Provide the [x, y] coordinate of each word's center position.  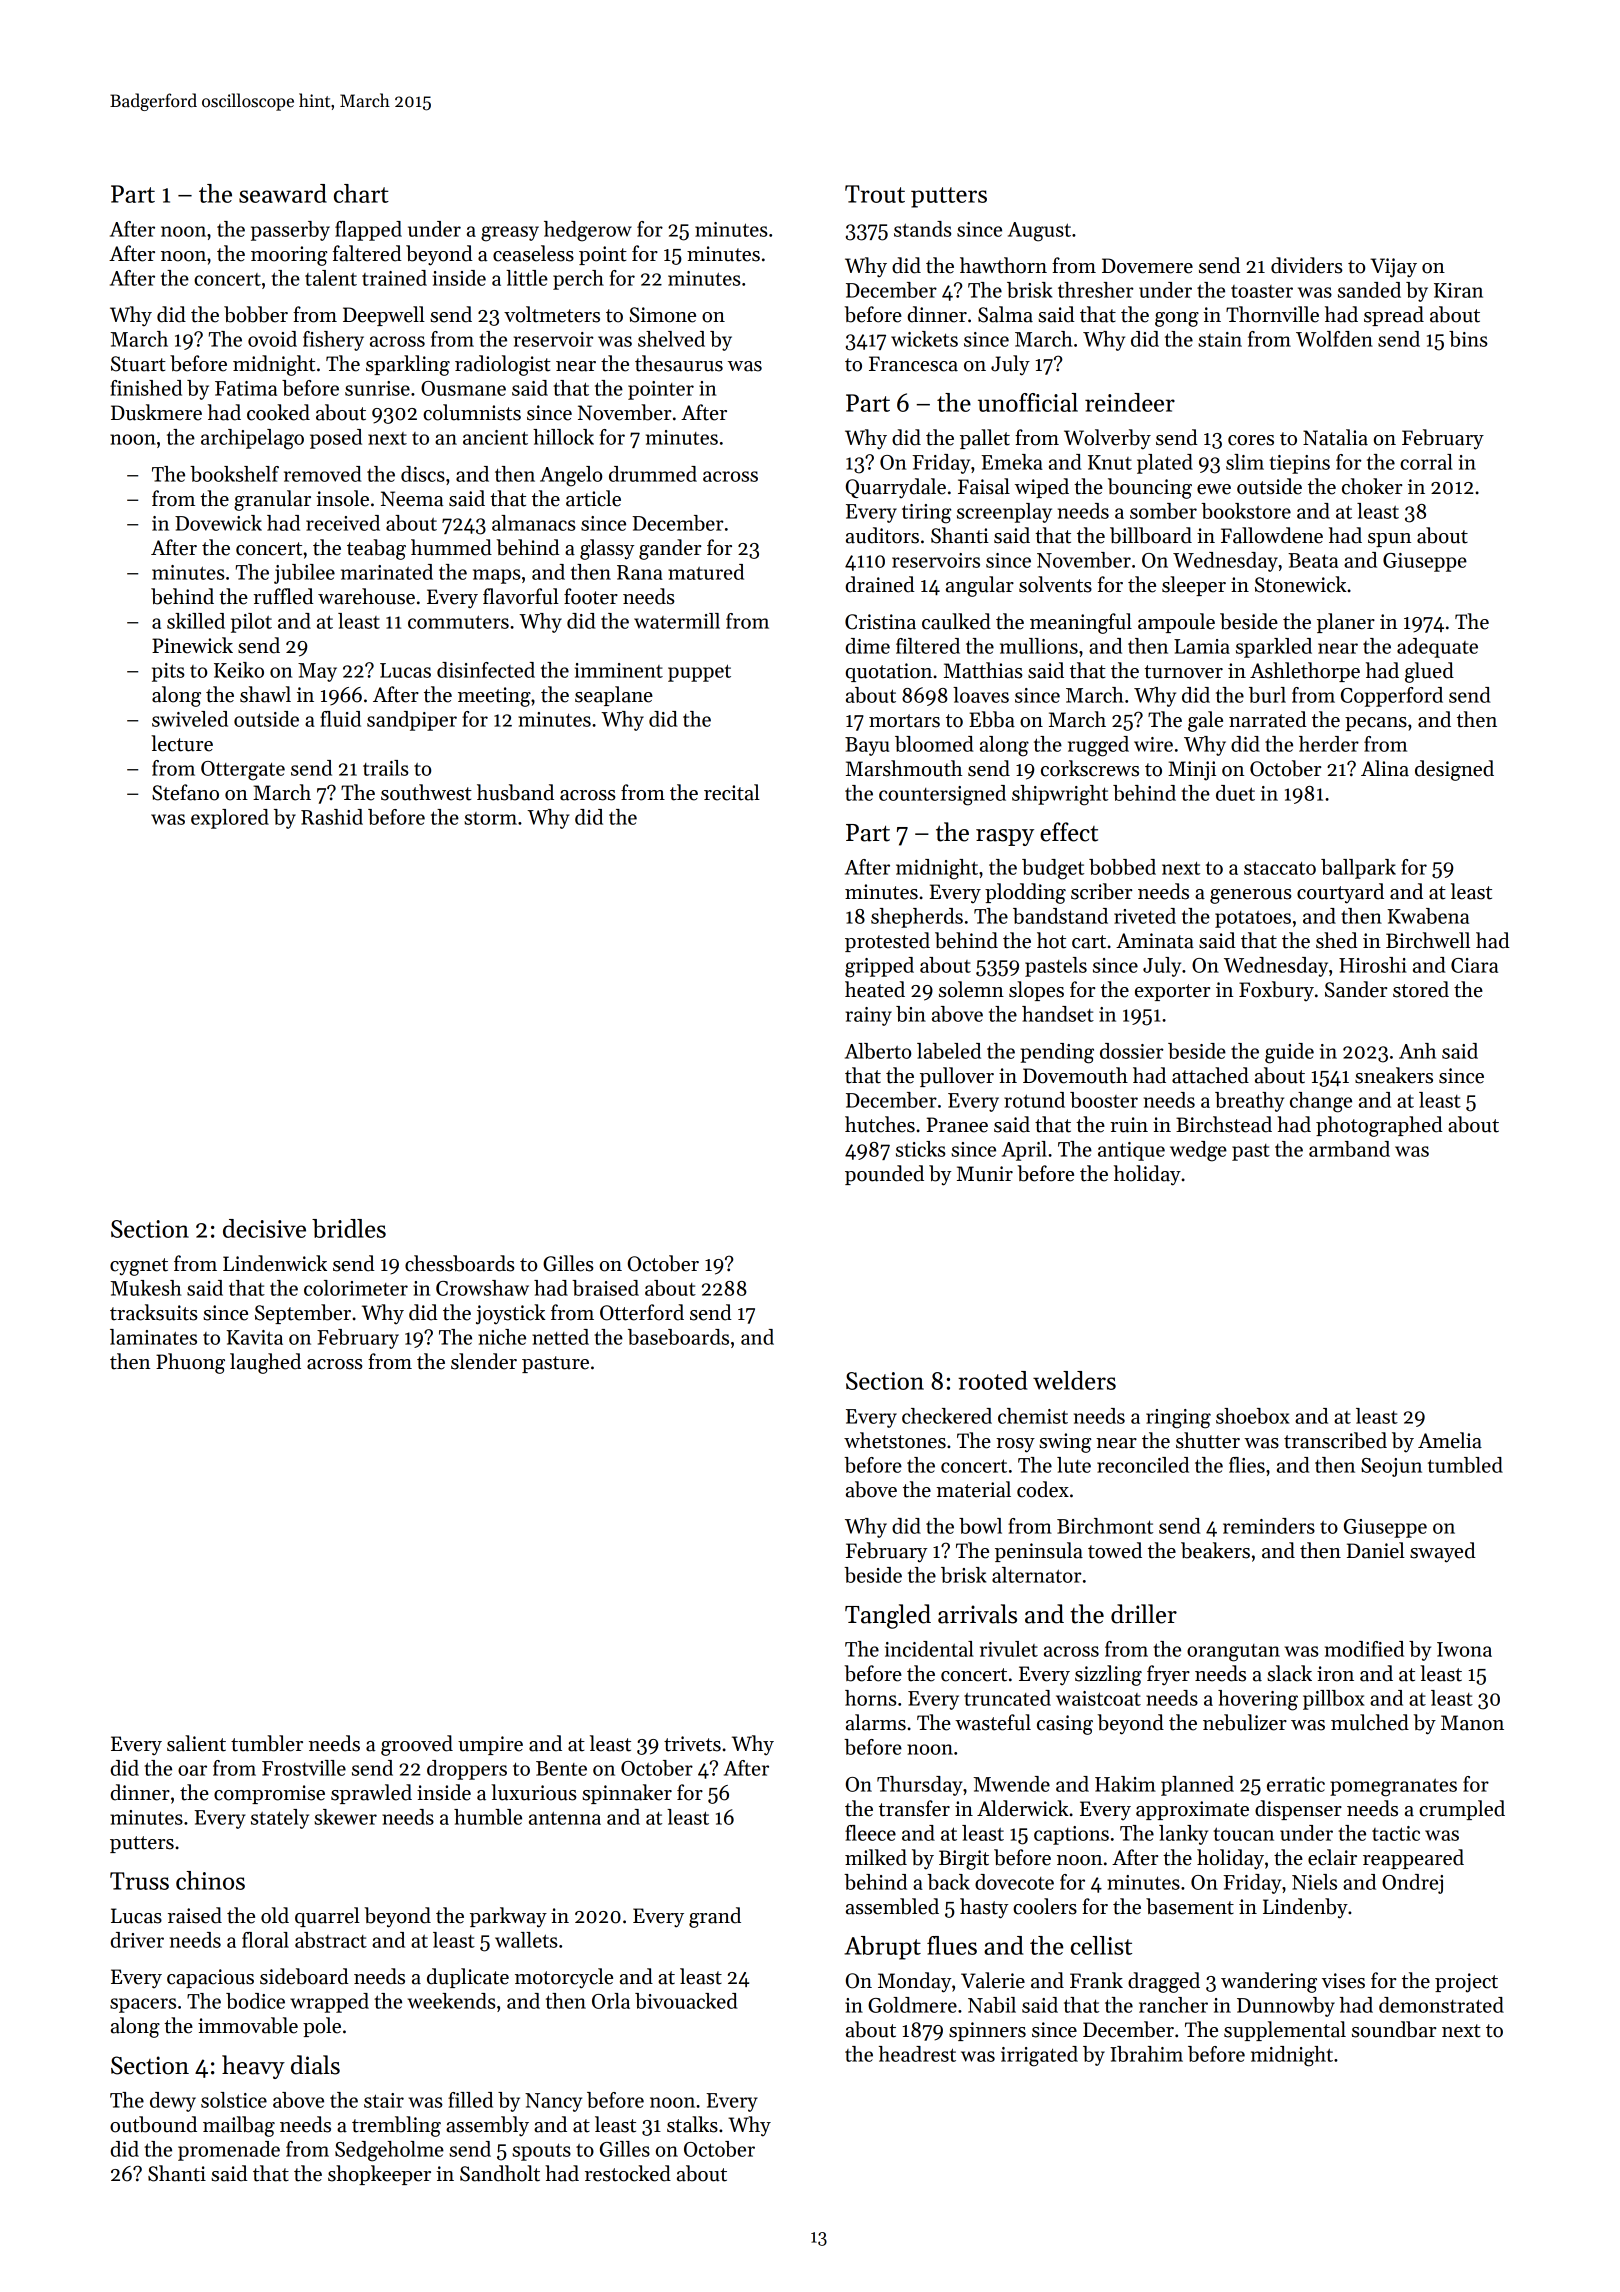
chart [361, 193]
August [1039, 232]
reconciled [1143, 1465]
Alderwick [1023, 1808]
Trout [875, 194]
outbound [153, 2124]
